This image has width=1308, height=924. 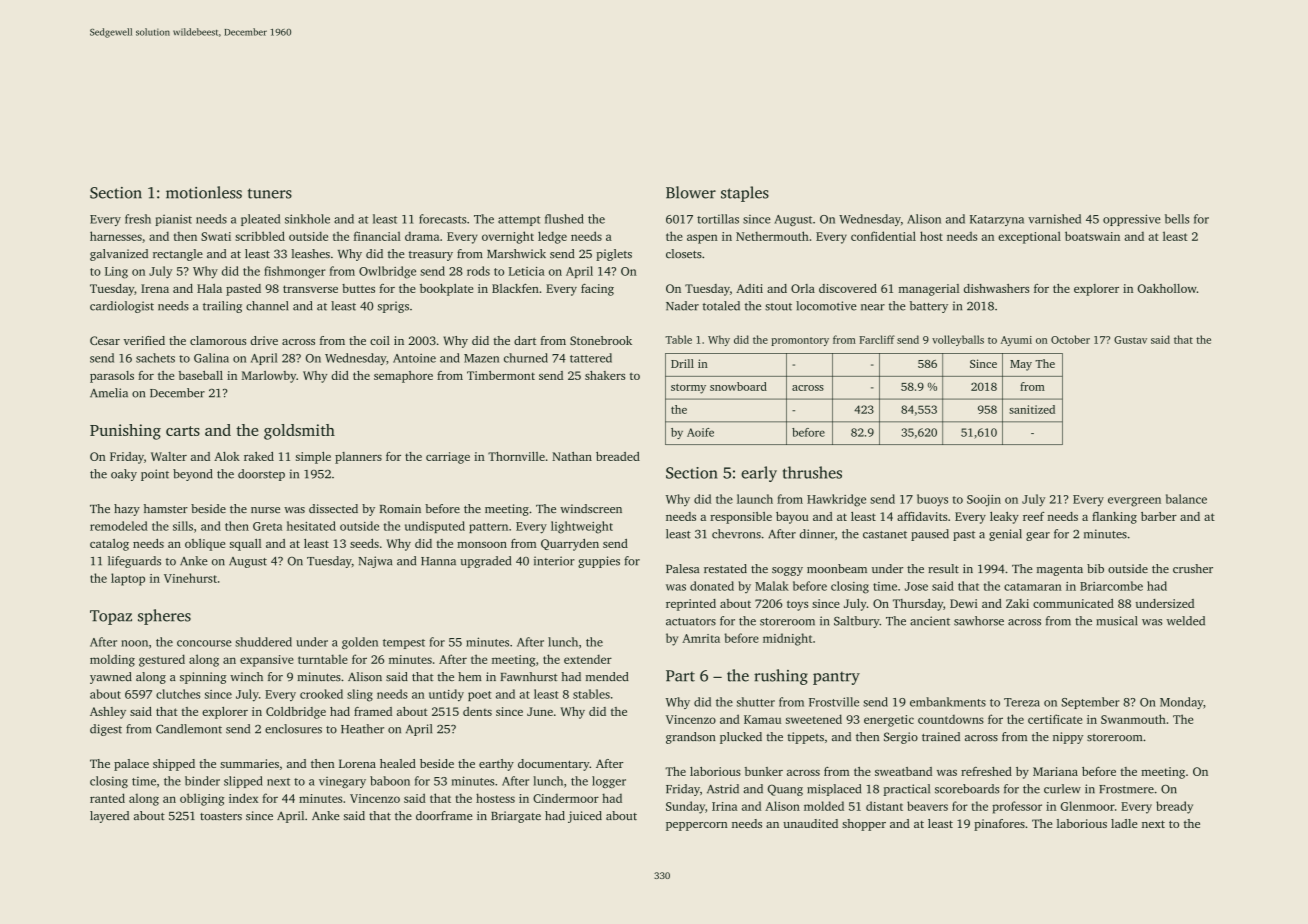 What do you see at coordinates (209, 288) in the image?
I see `Hala` at bounding box center [209, 288].
